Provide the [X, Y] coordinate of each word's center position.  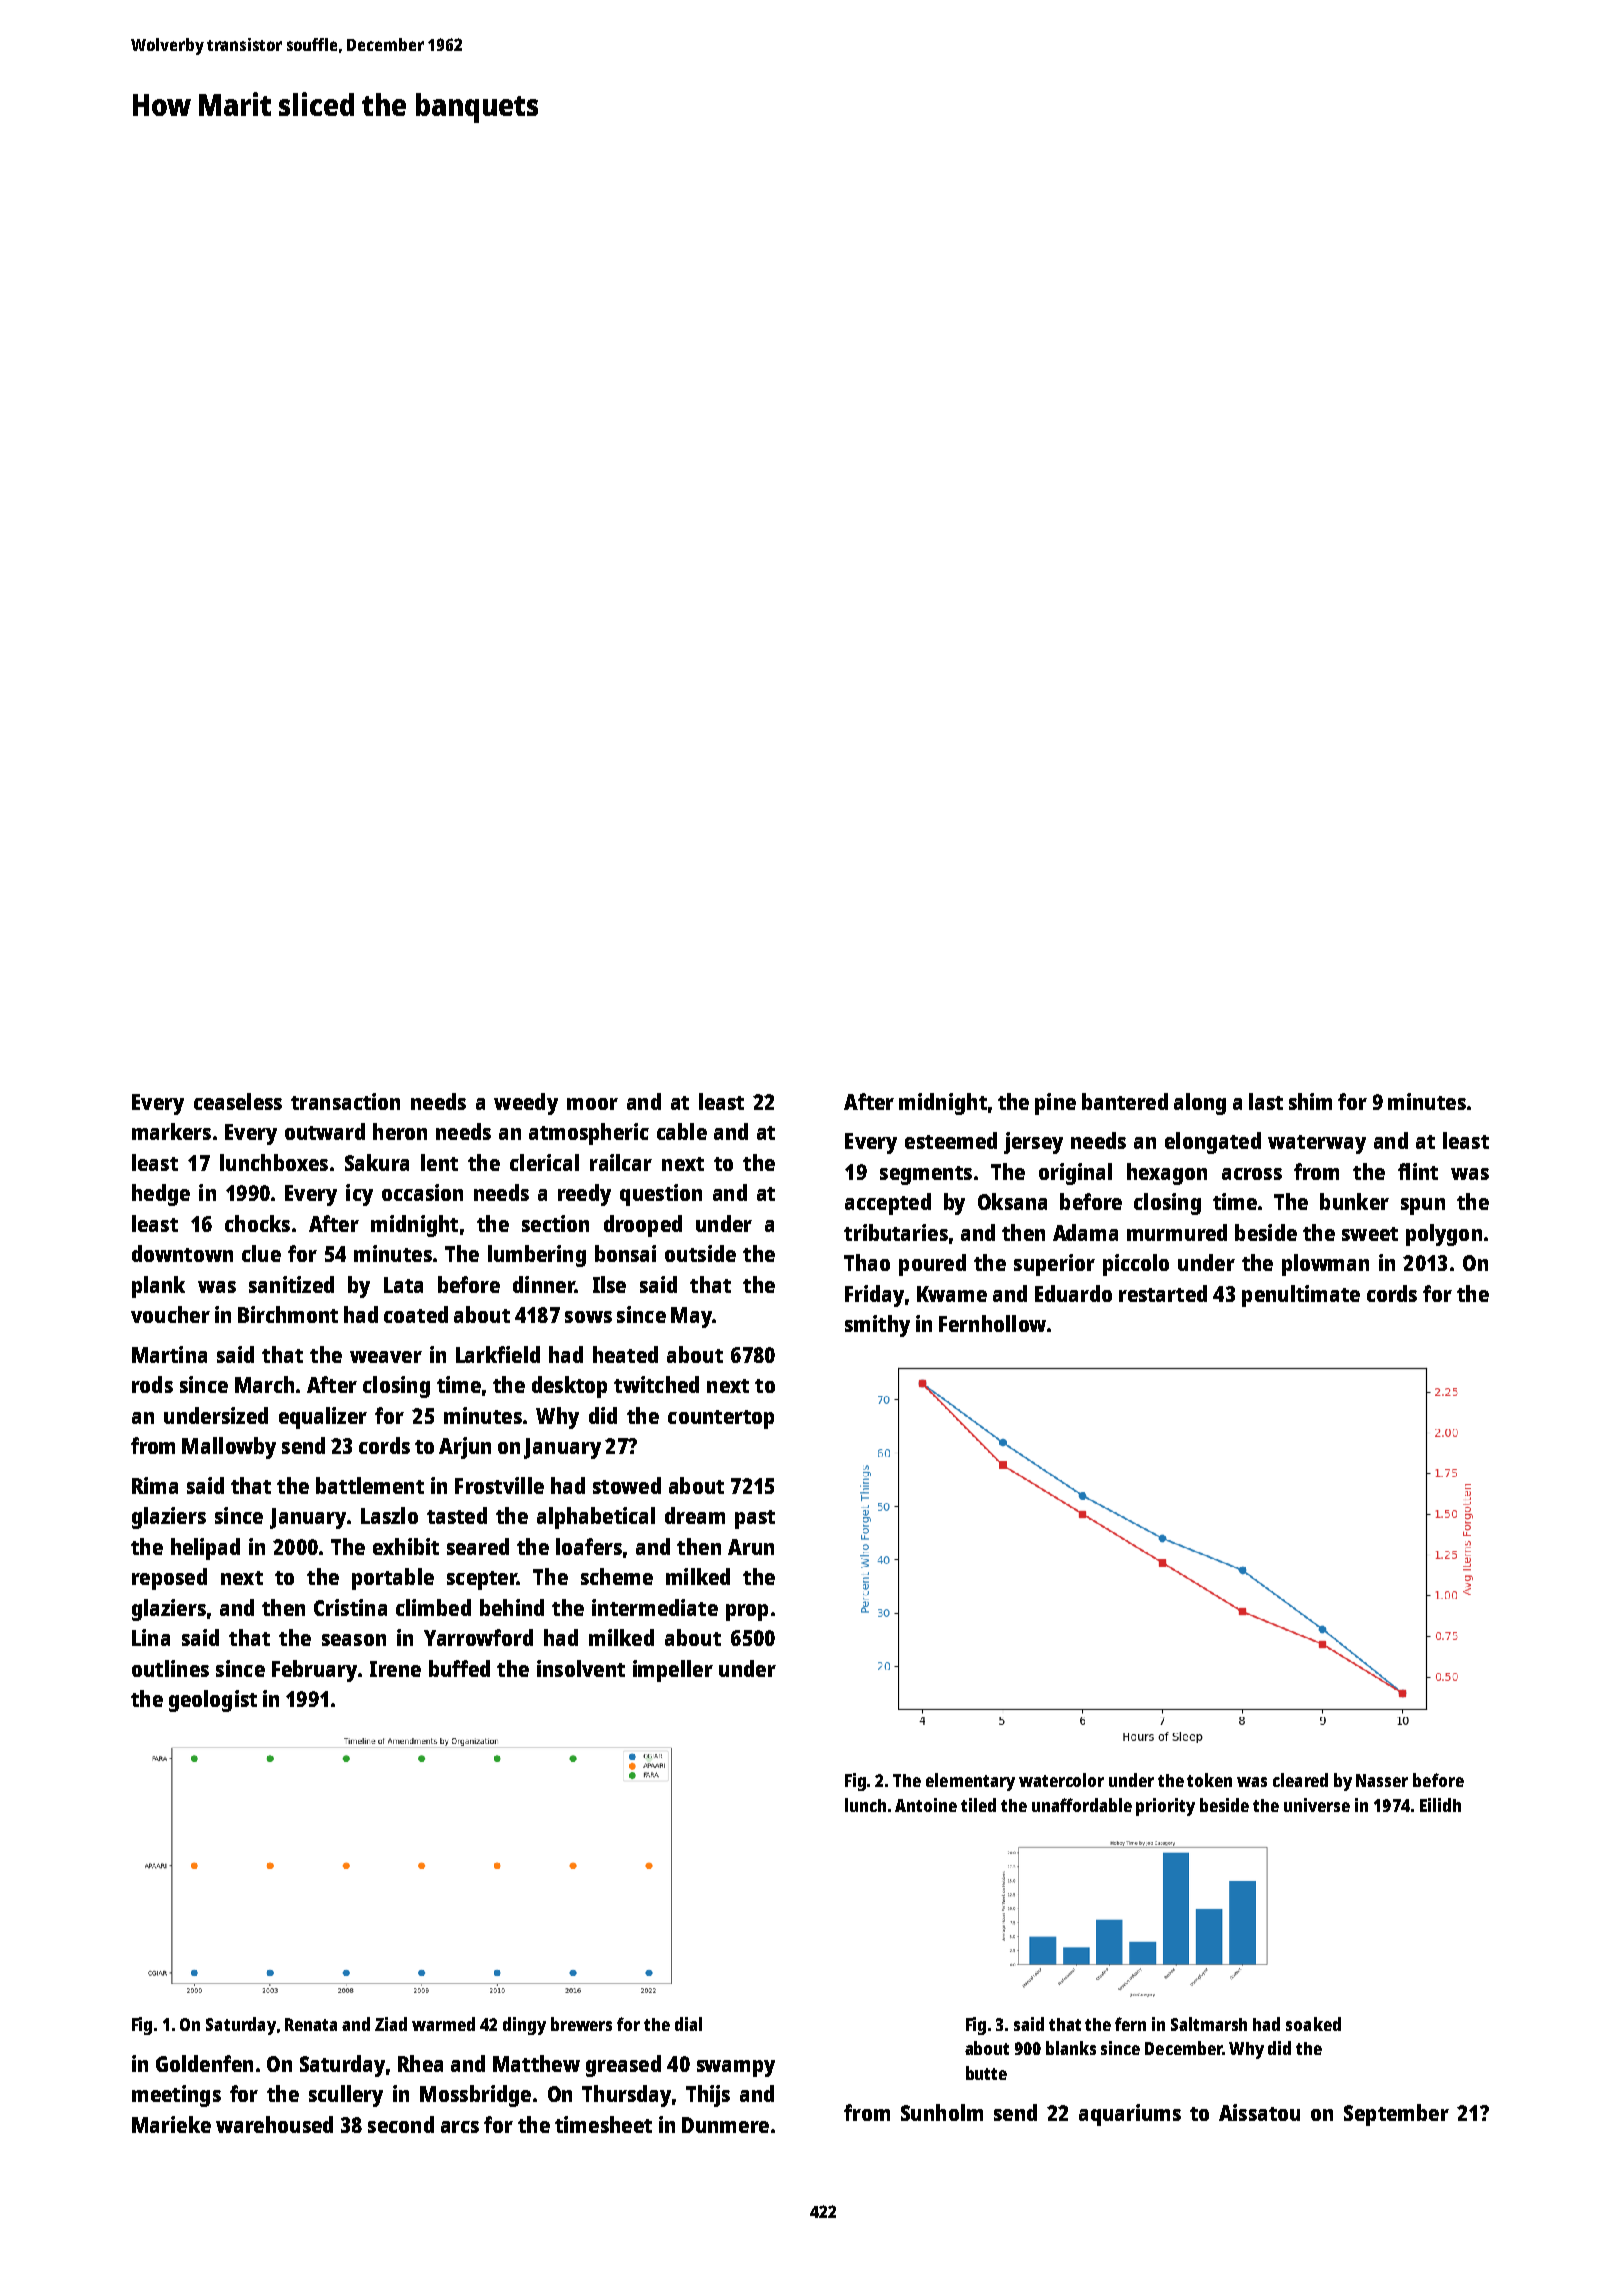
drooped [643, 1226]
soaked [1313, 2024]
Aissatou [1259, 2112]
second [401, 2124]
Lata [403, 1285]
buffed [459, 1668]
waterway [1317, 1144]
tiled [978, 1805]
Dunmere [725, 2125]
